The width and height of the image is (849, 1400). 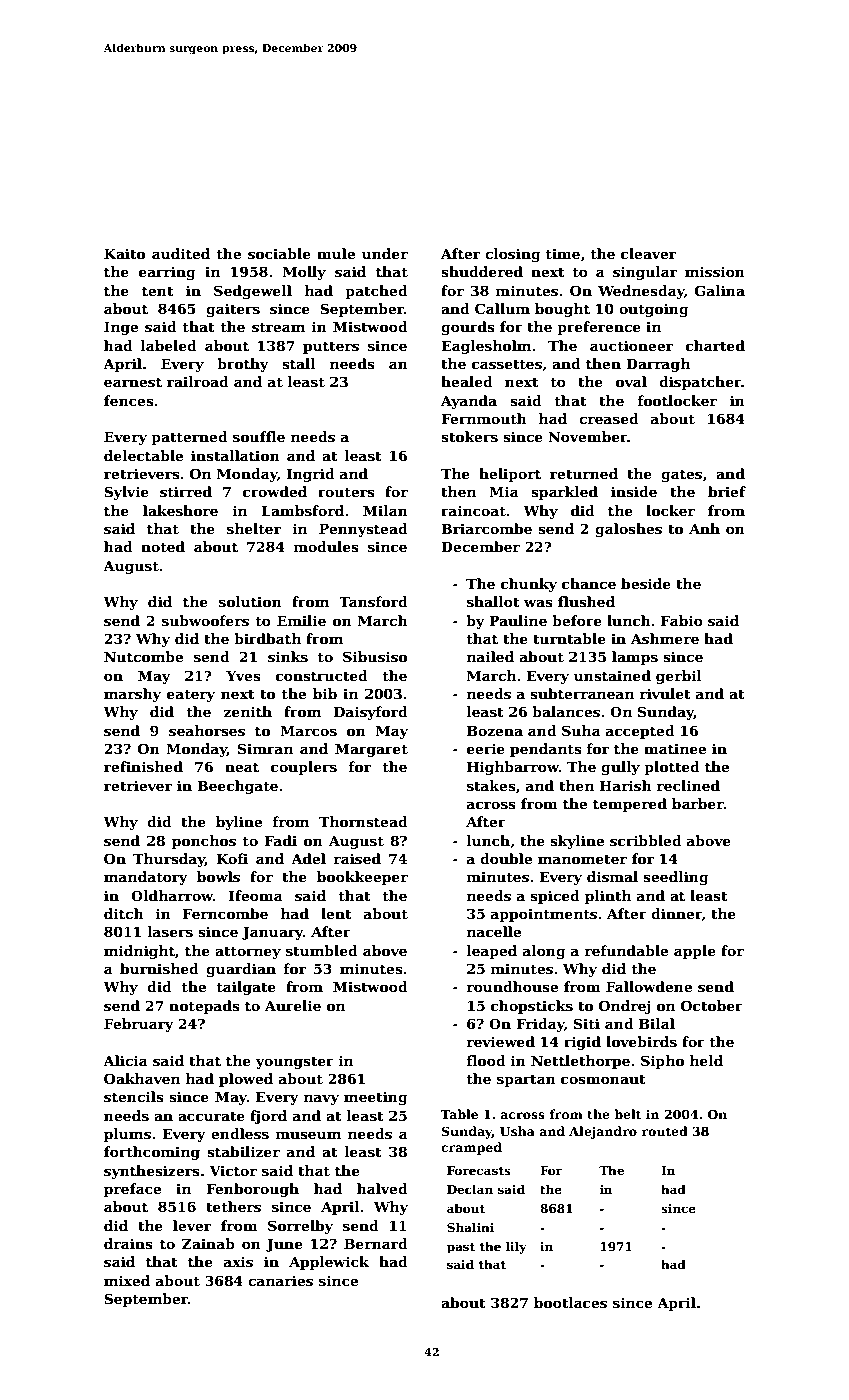 I want to click on reviewed, so click(x=500, y=1041).
